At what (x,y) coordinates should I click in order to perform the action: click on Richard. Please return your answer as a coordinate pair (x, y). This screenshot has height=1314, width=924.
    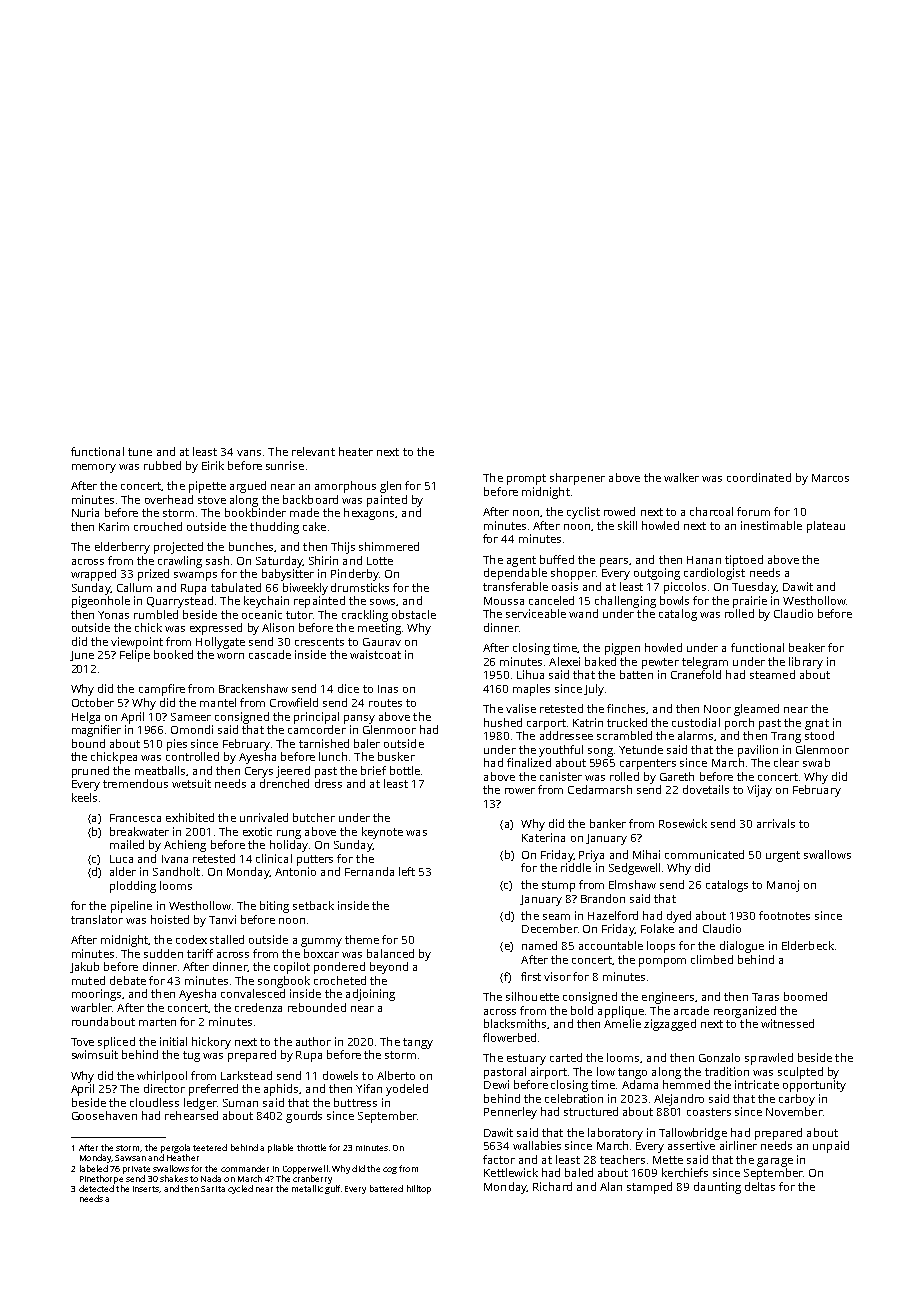
    Looking at the image, I should click on (552, 1186).
